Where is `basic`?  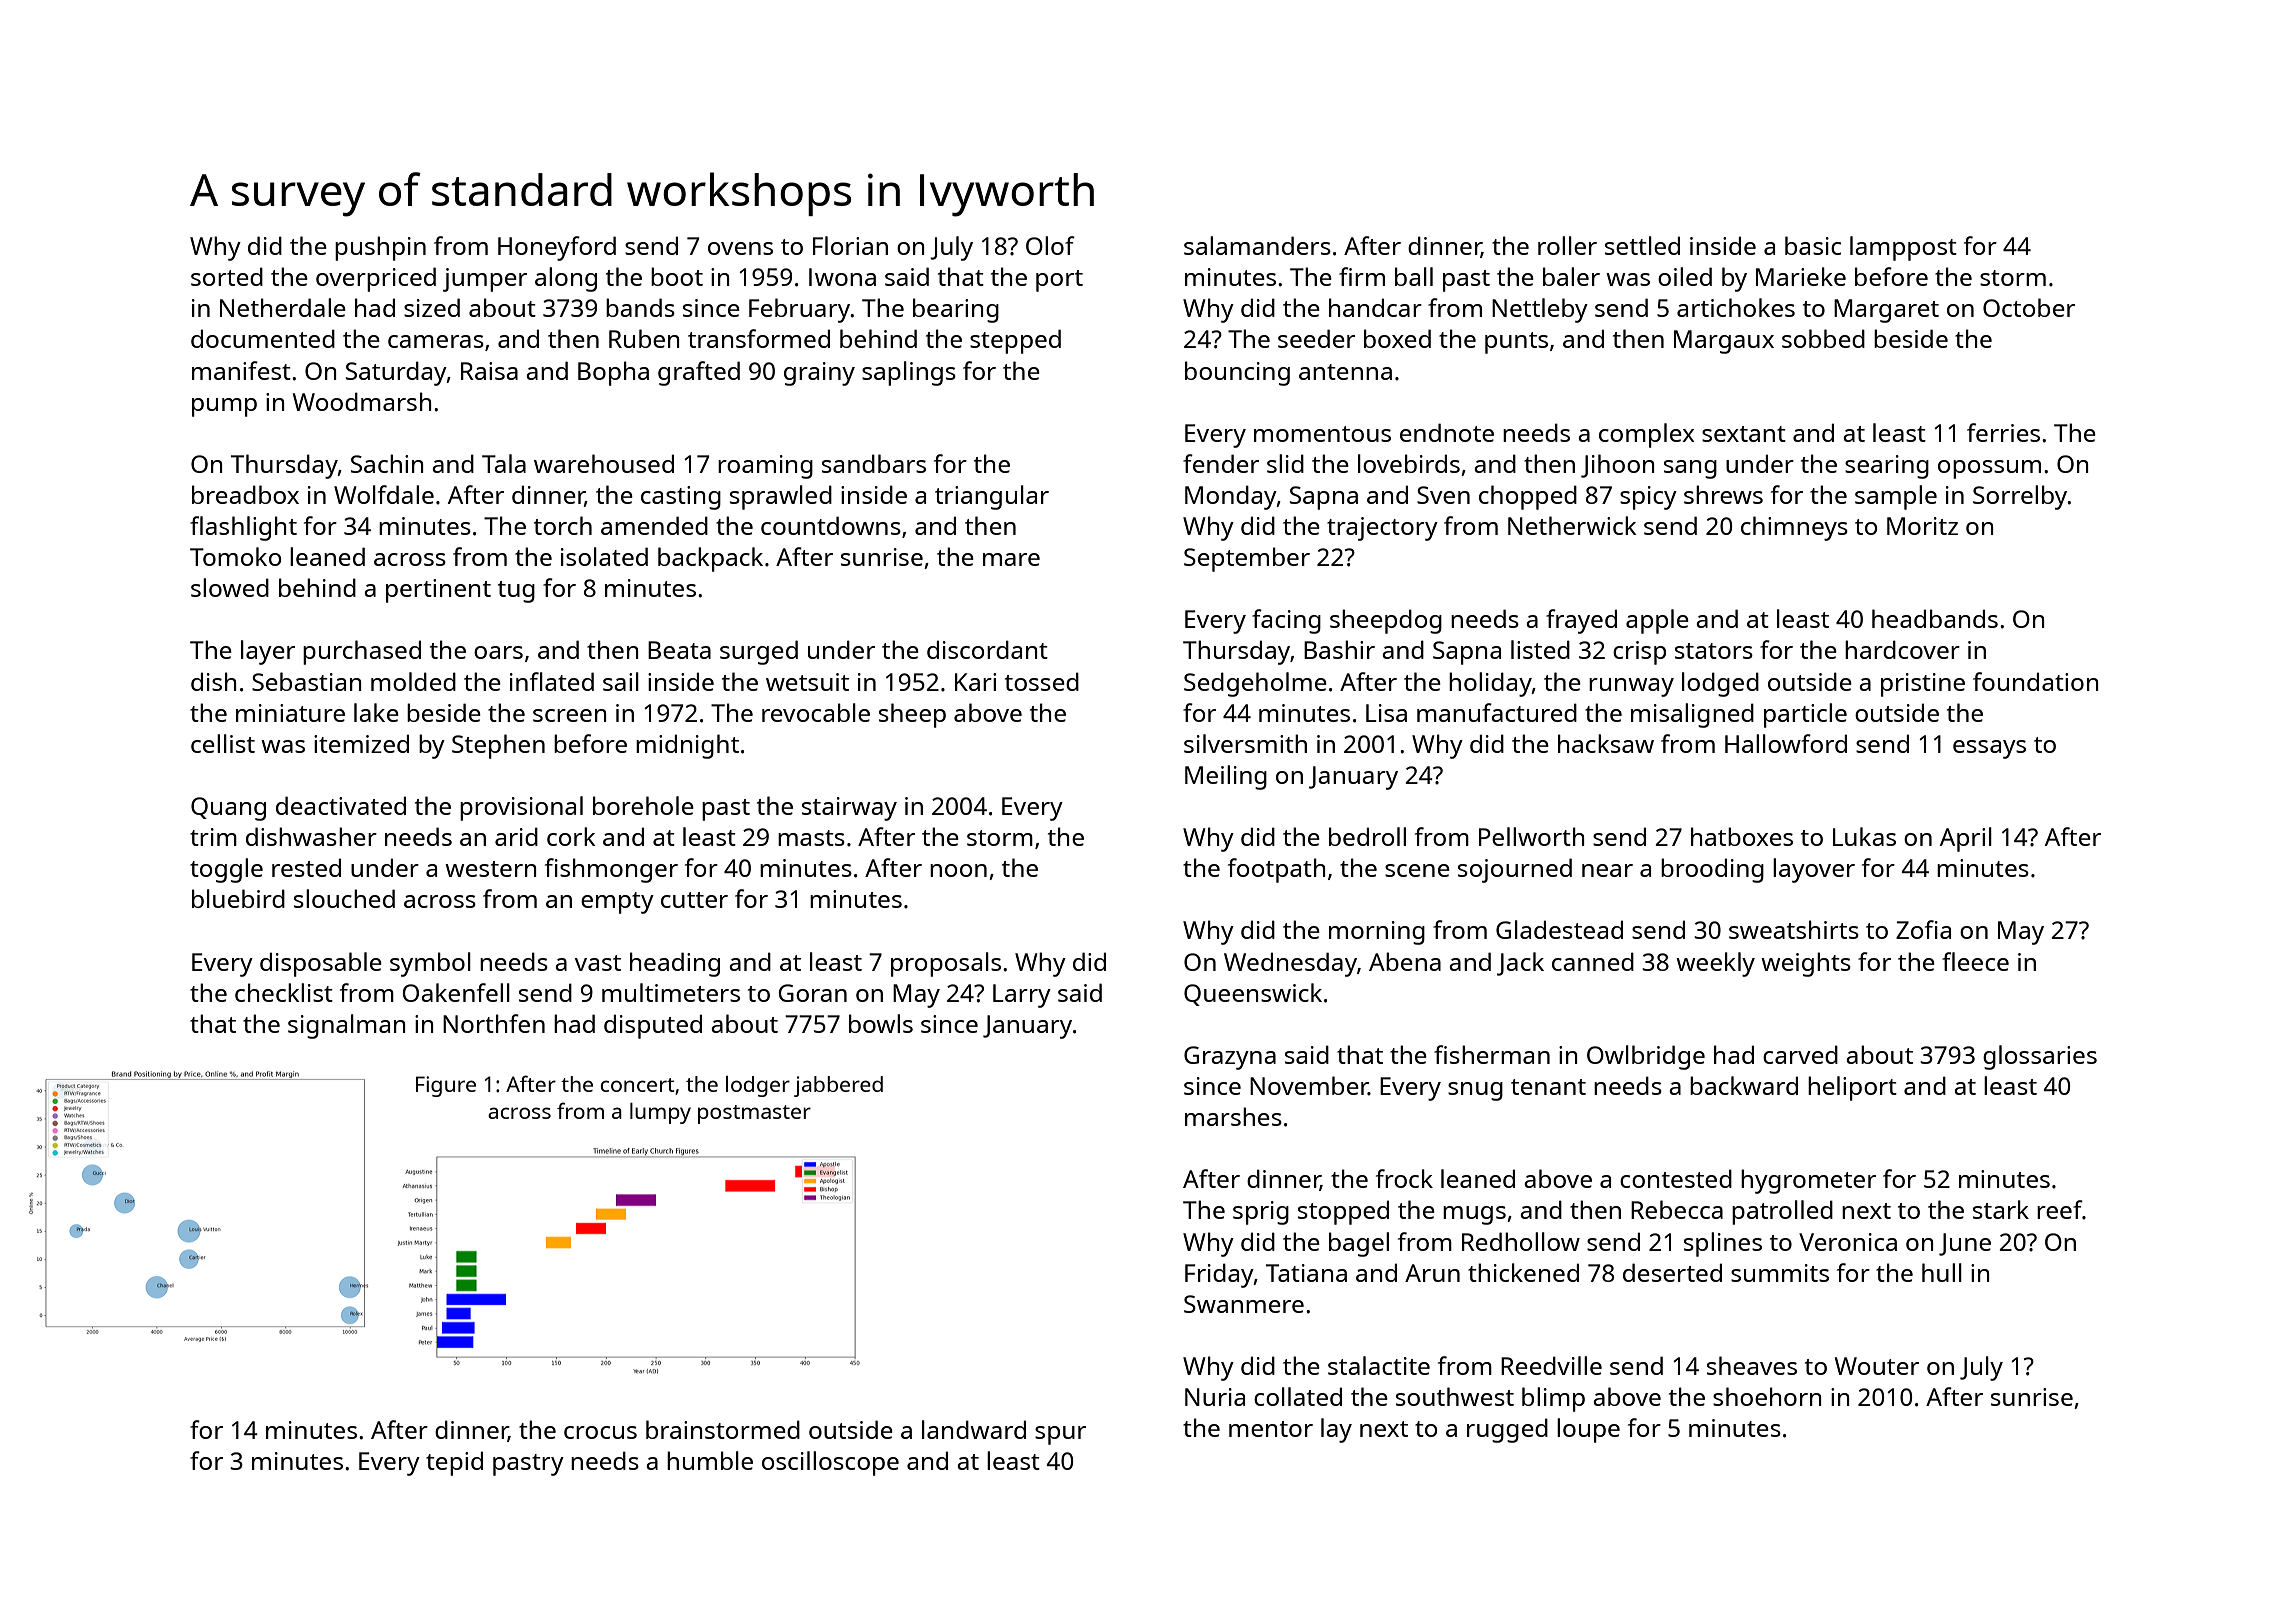
basic is located at coordinates (1813, 245).
